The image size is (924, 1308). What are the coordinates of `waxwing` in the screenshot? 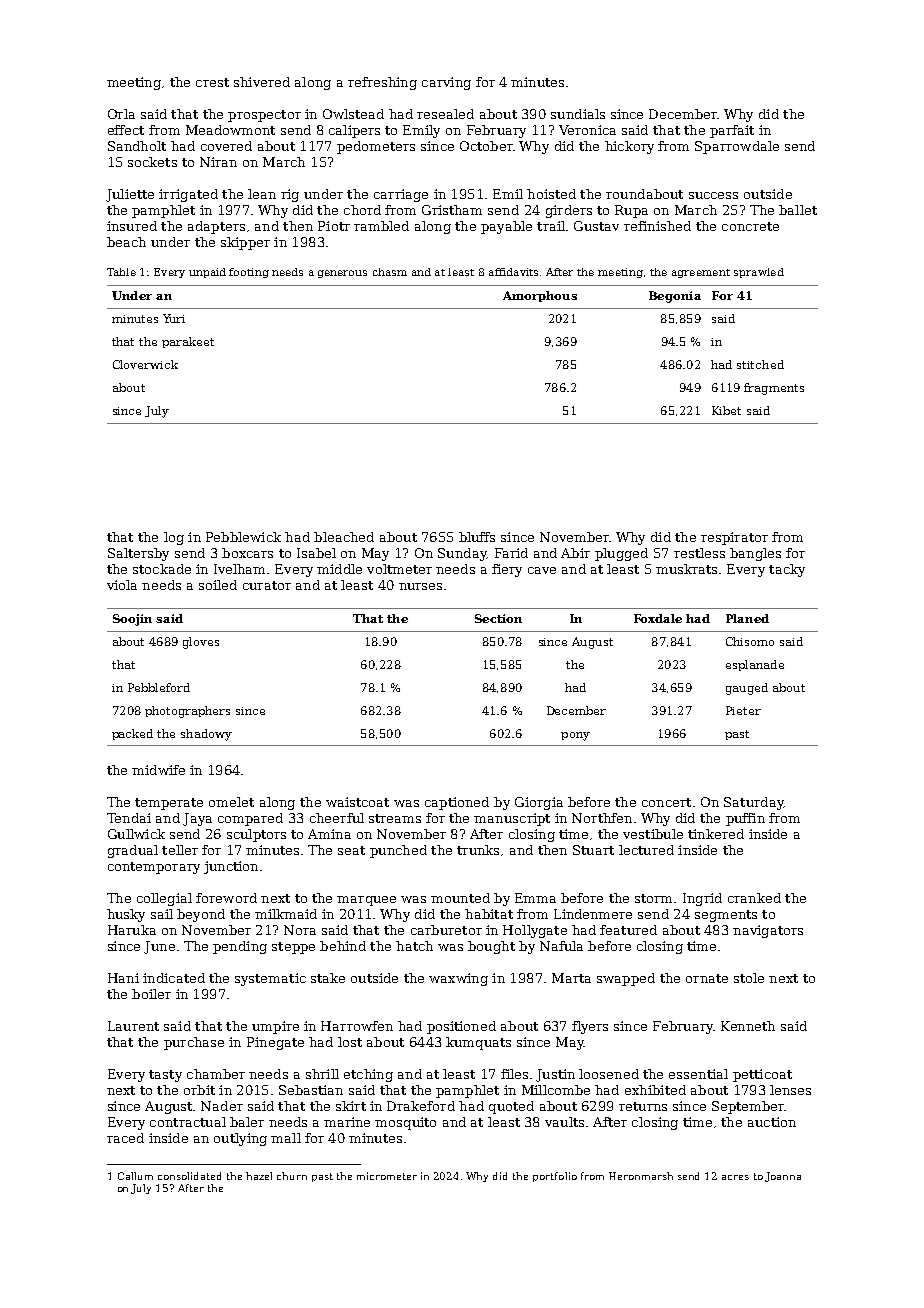 It's located at (458, 979).
